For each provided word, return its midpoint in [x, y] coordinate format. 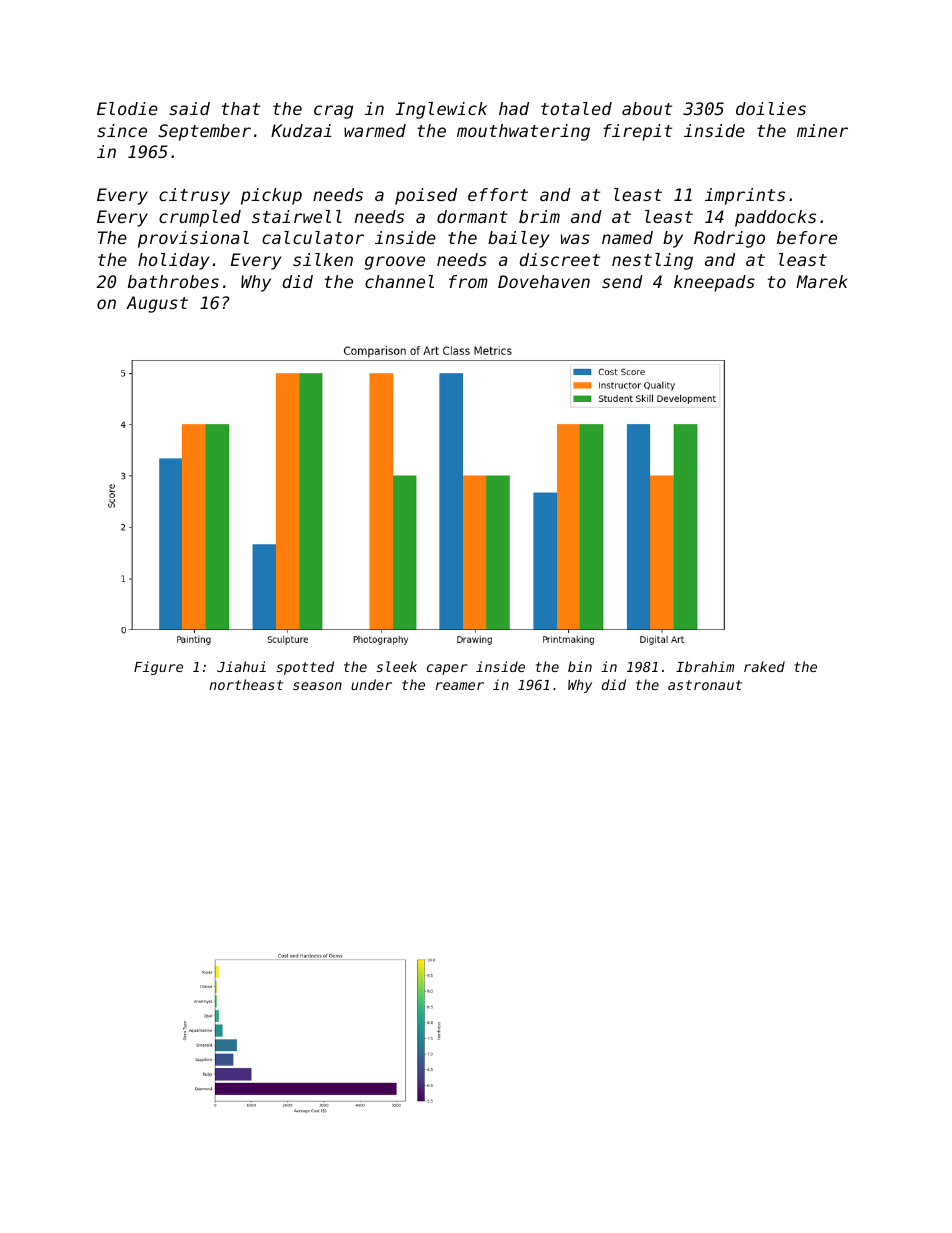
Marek [822, 281]
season [317, 686]
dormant [472, 216]
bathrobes [173, 281]
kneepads [714, 283]
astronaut [705, 685]
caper [447, 669]
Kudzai [301, 130]
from [468, 281]
